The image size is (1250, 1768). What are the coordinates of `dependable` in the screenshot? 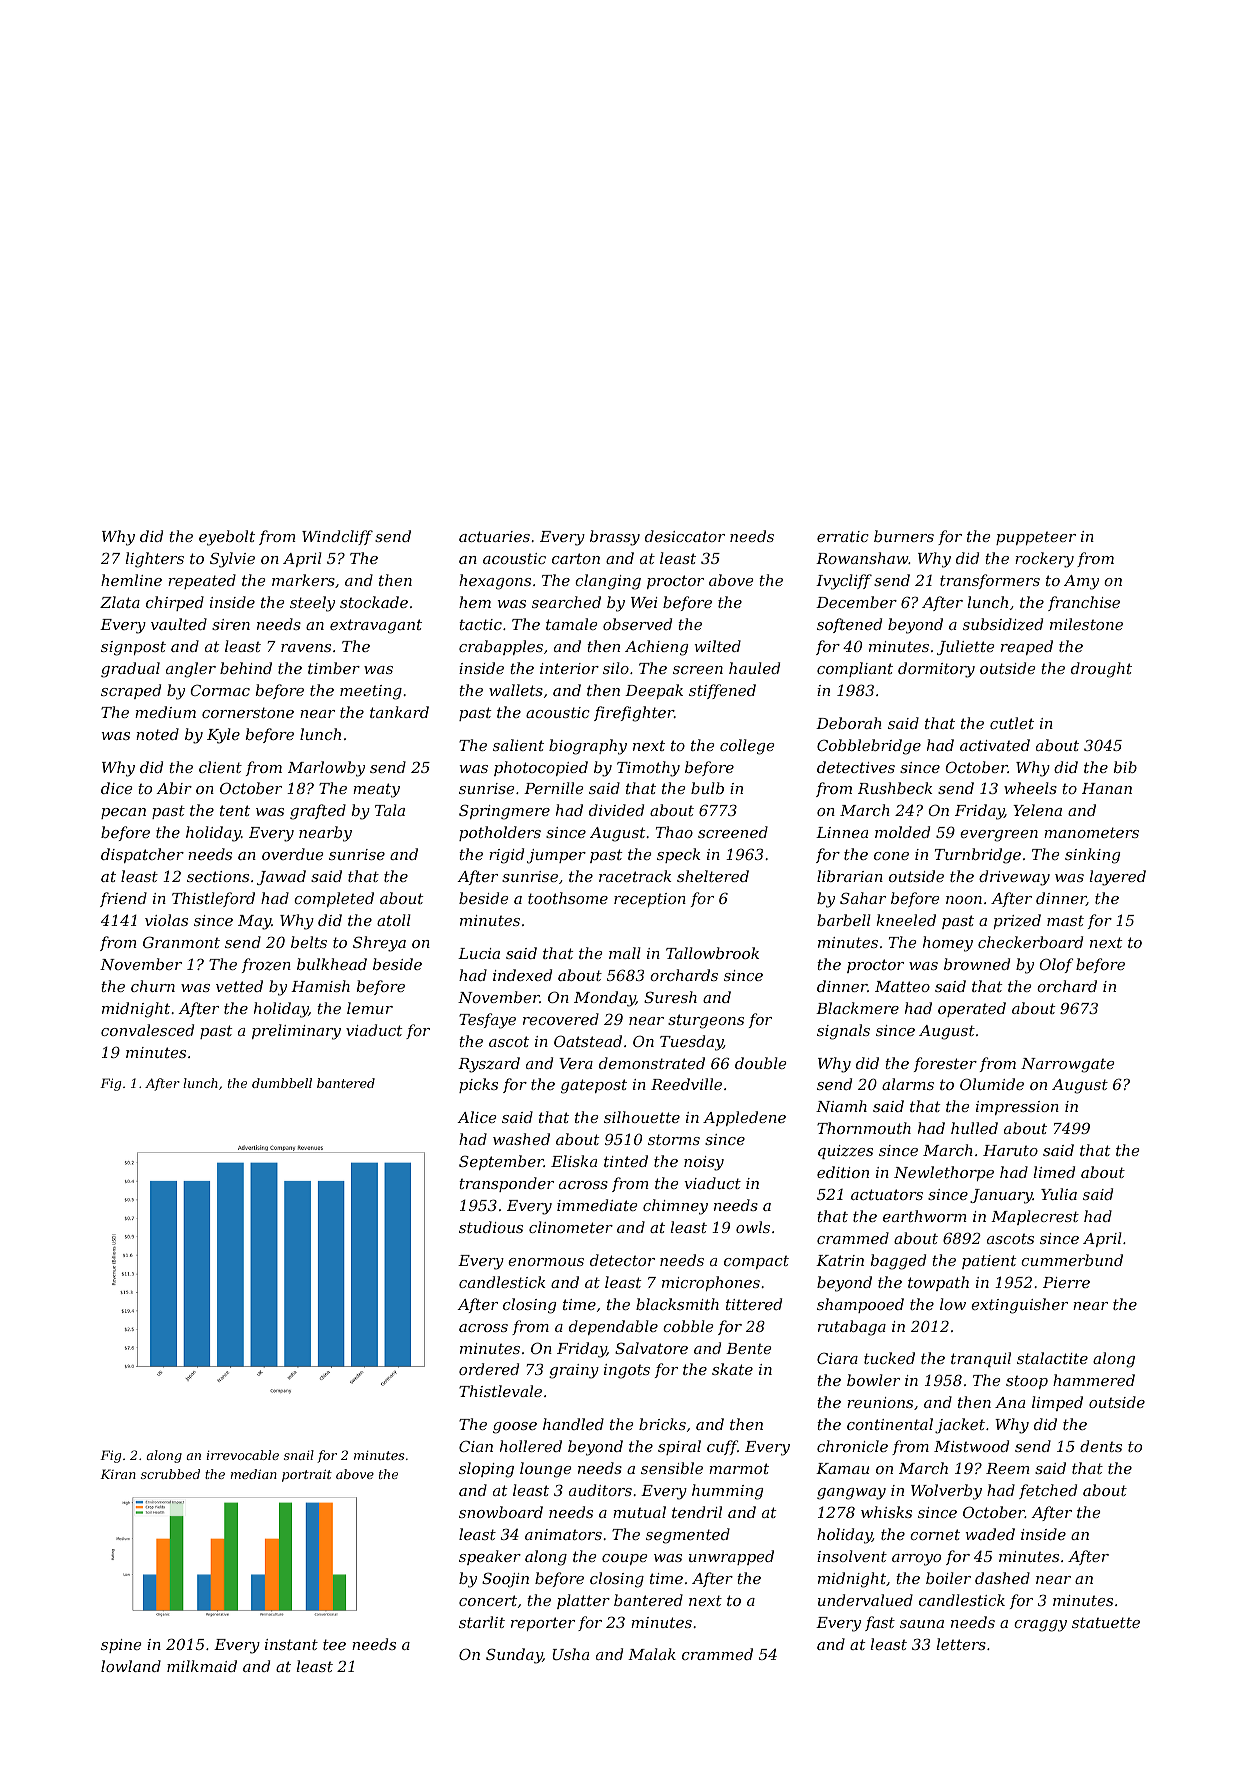 It's located at (613, 1327).
